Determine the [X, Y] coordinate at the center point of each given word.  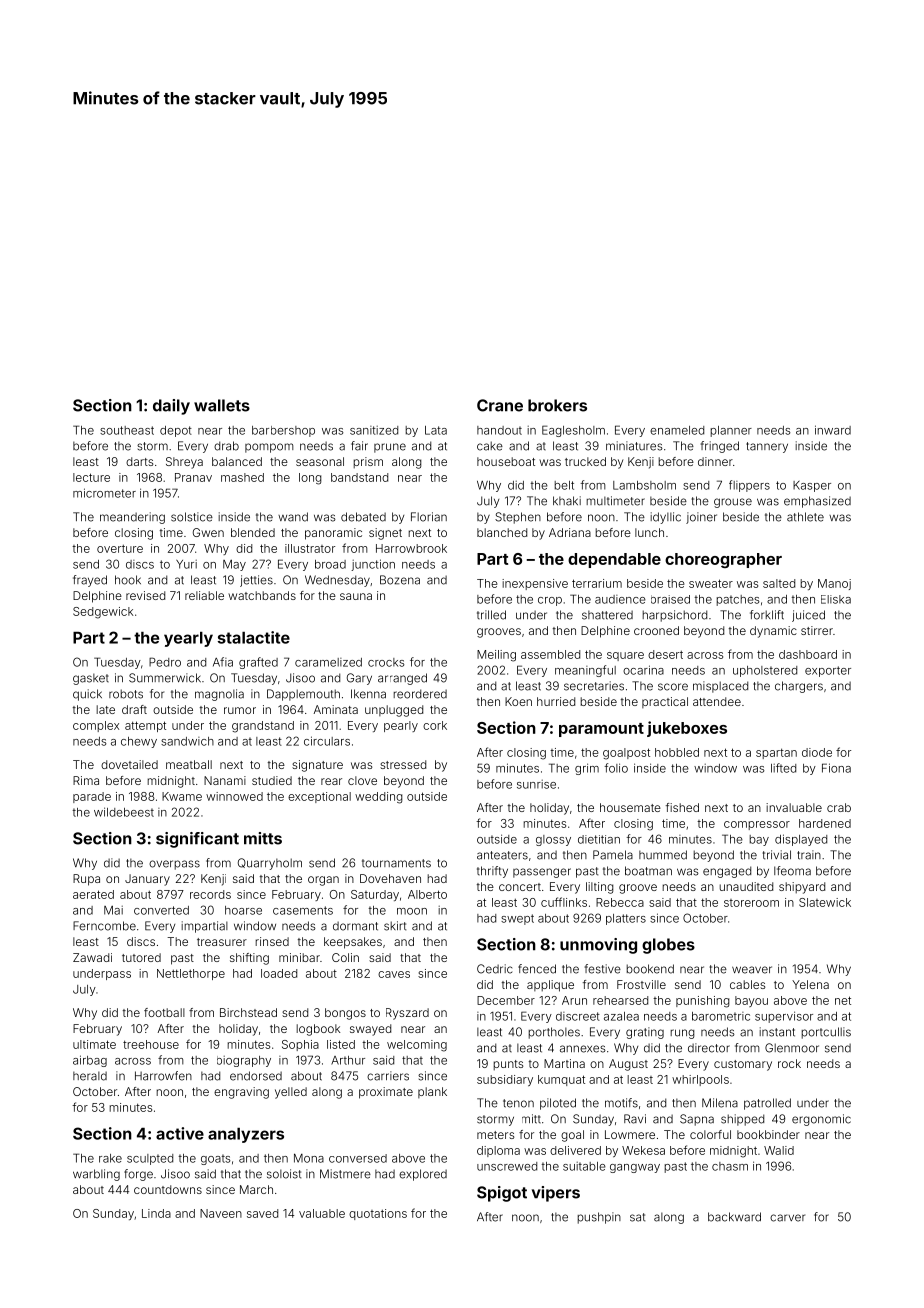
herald [90, 1076]
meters [495, 1135]
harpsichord [674, 616]
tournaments [396, 863]
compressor [757, 825]
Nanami [225, 780]
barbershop [283, 431]
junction [373, 565]
